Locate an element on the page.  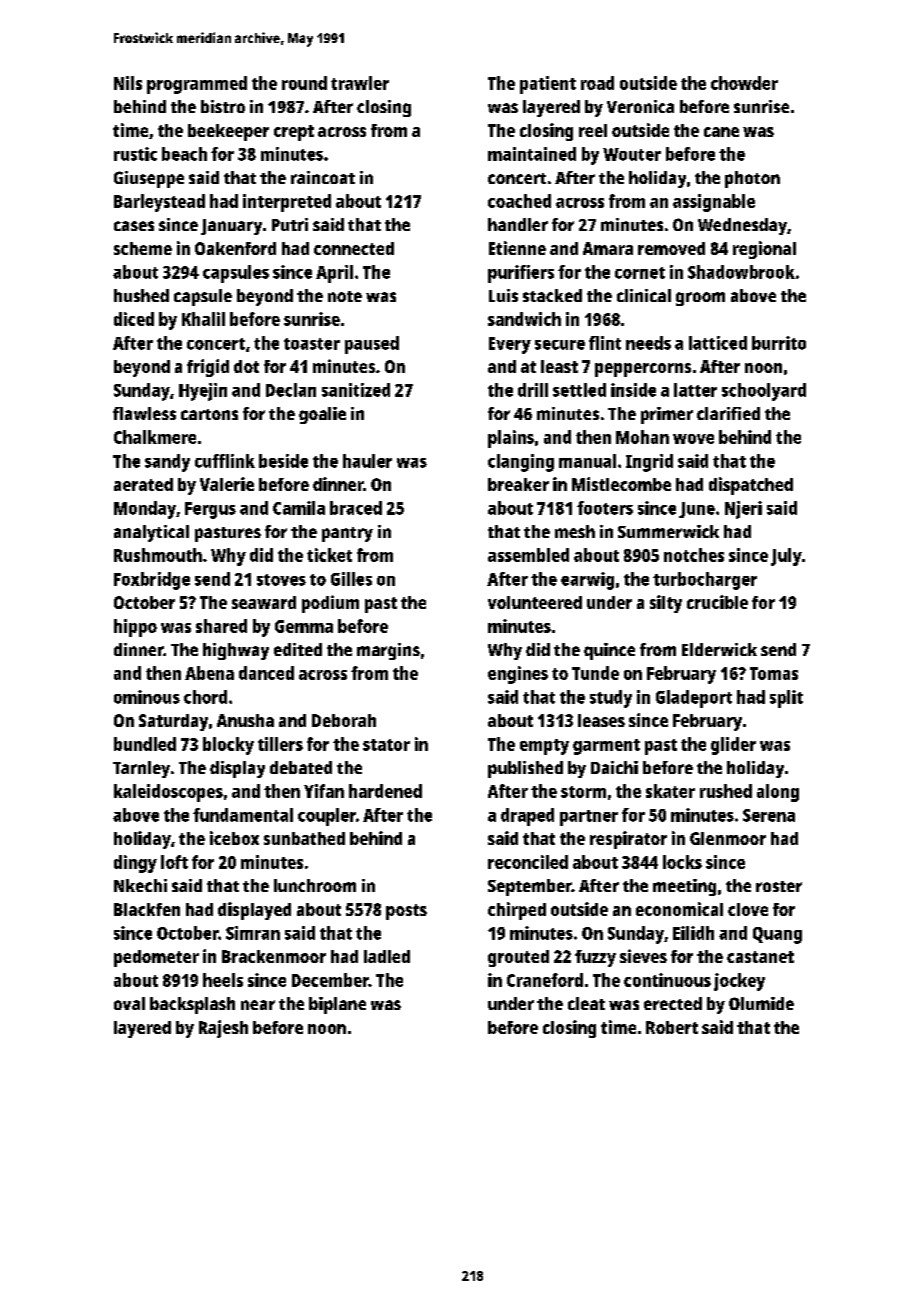
skater is located at coordinates (670, 791).
